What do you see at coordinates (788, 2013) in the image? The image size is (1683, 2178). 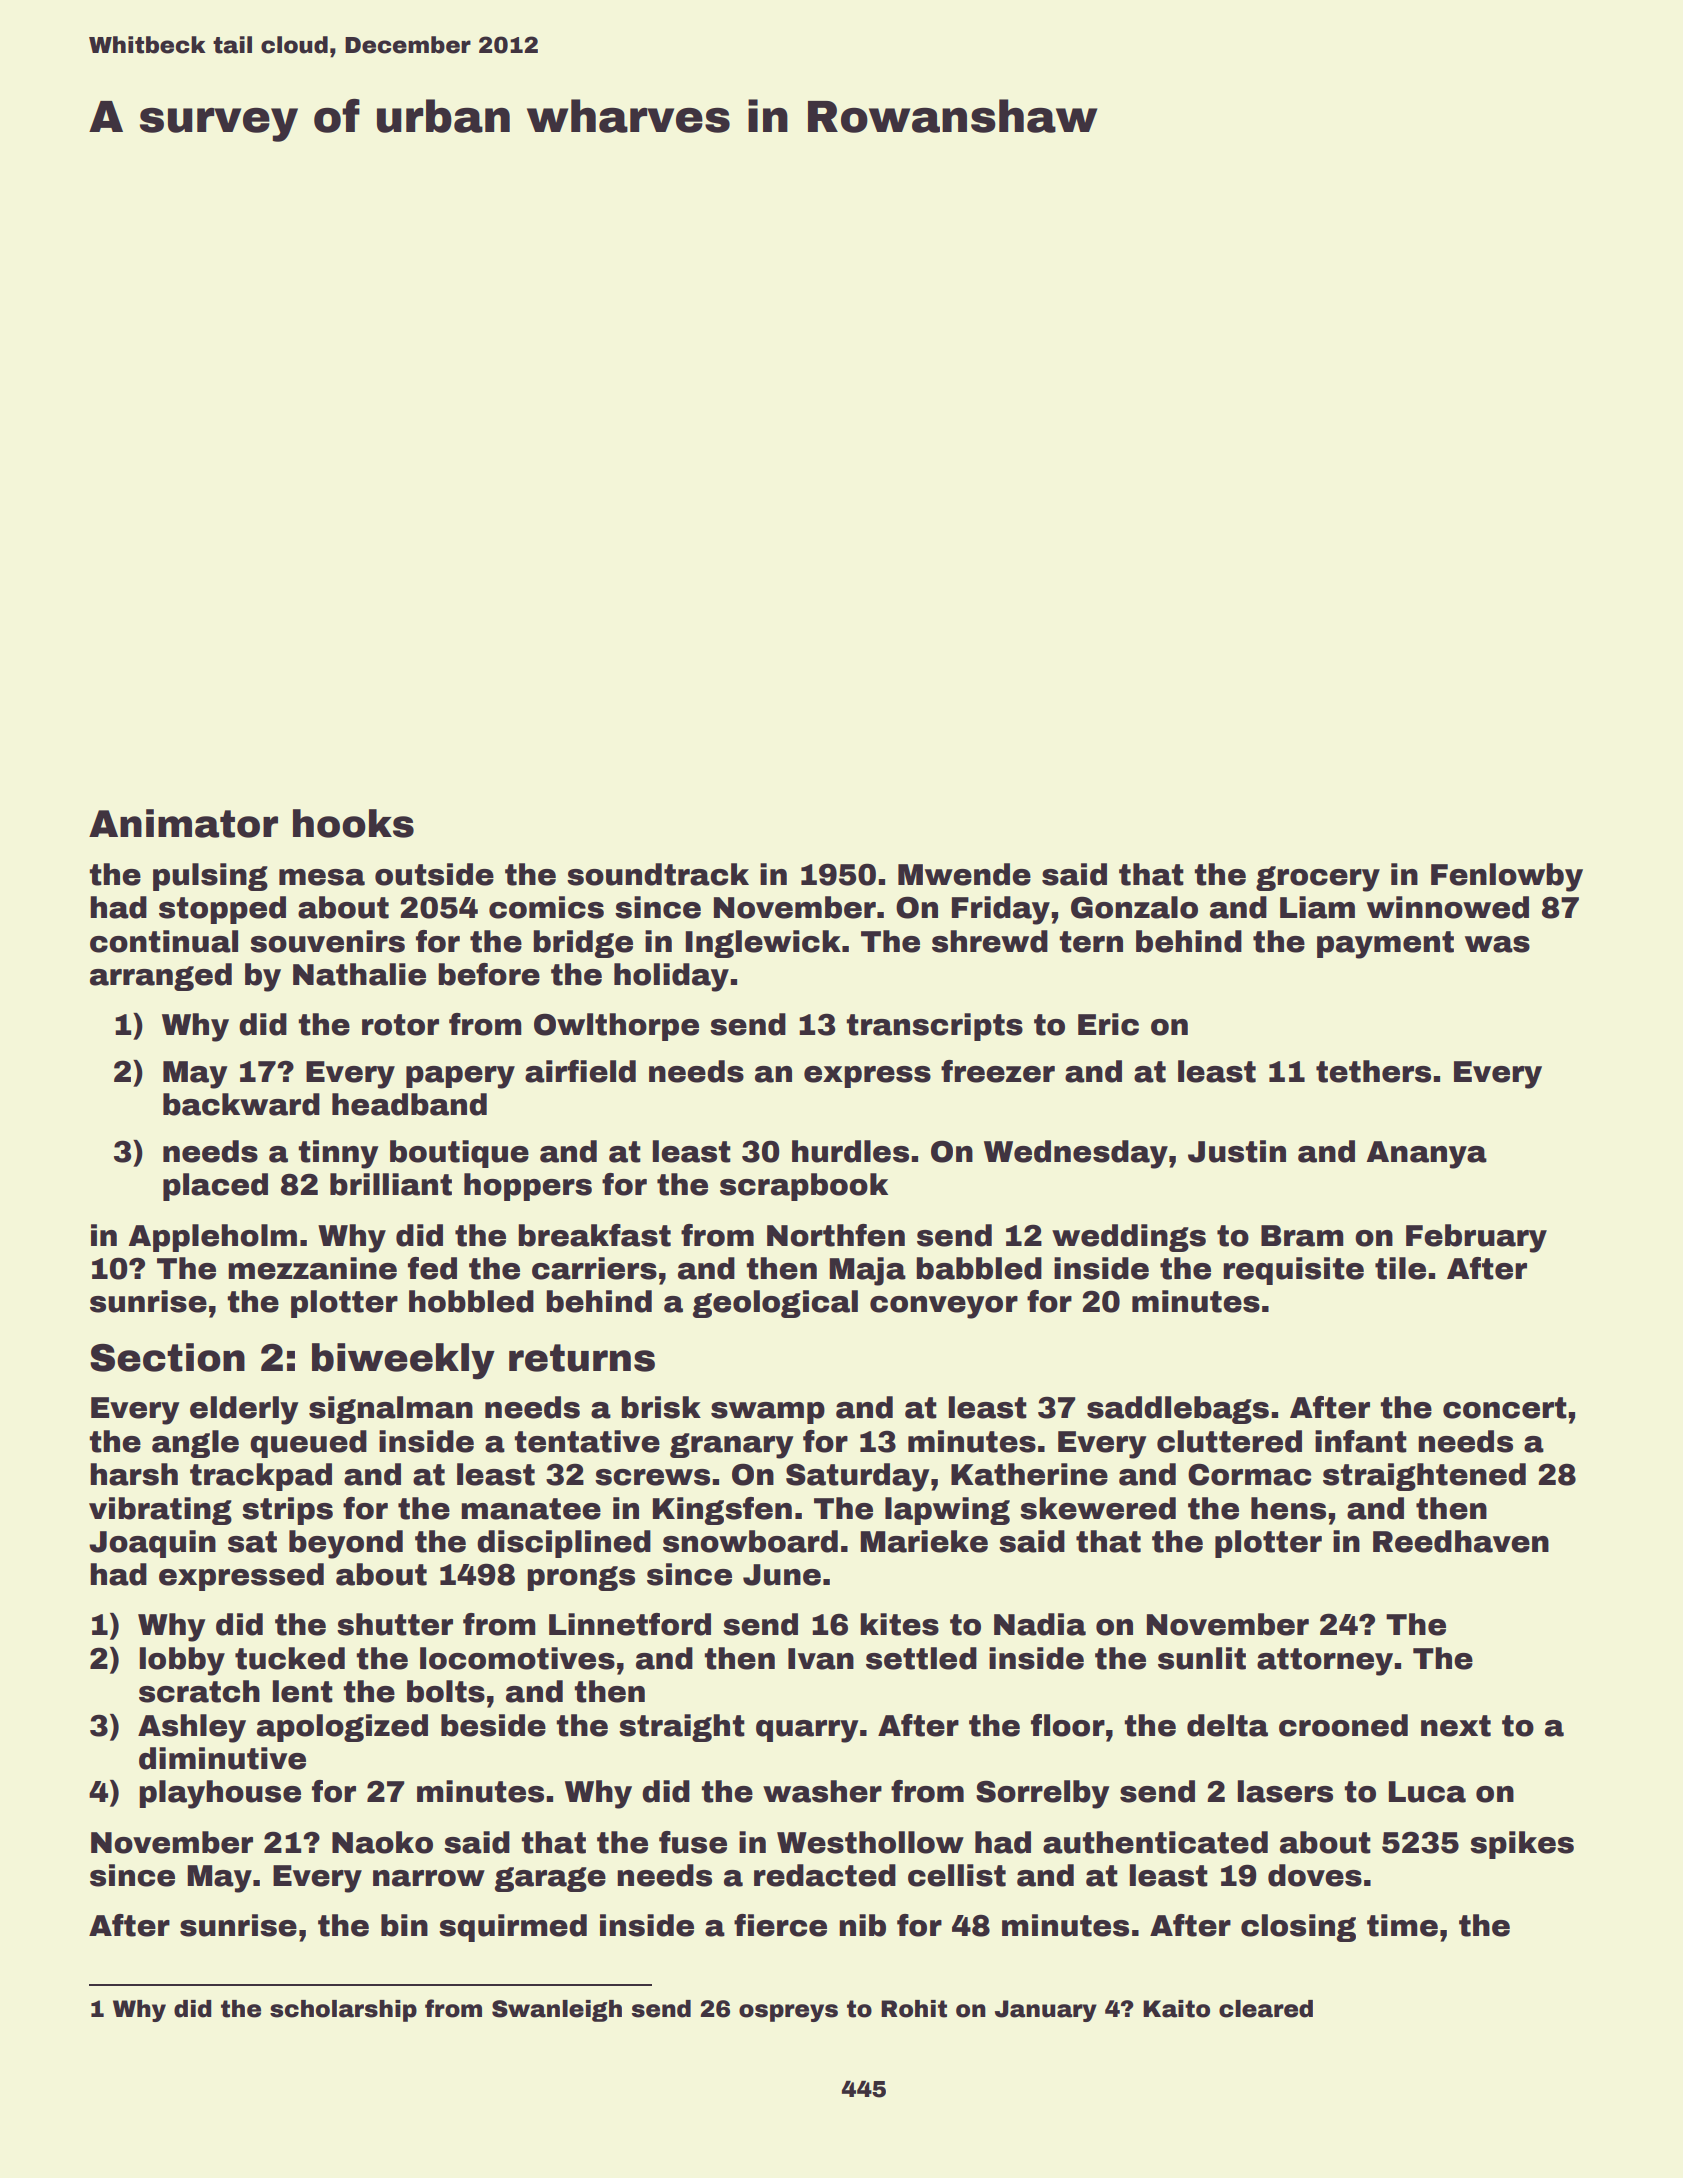 I see `ospreys` at bounding box center [788, 2013].
